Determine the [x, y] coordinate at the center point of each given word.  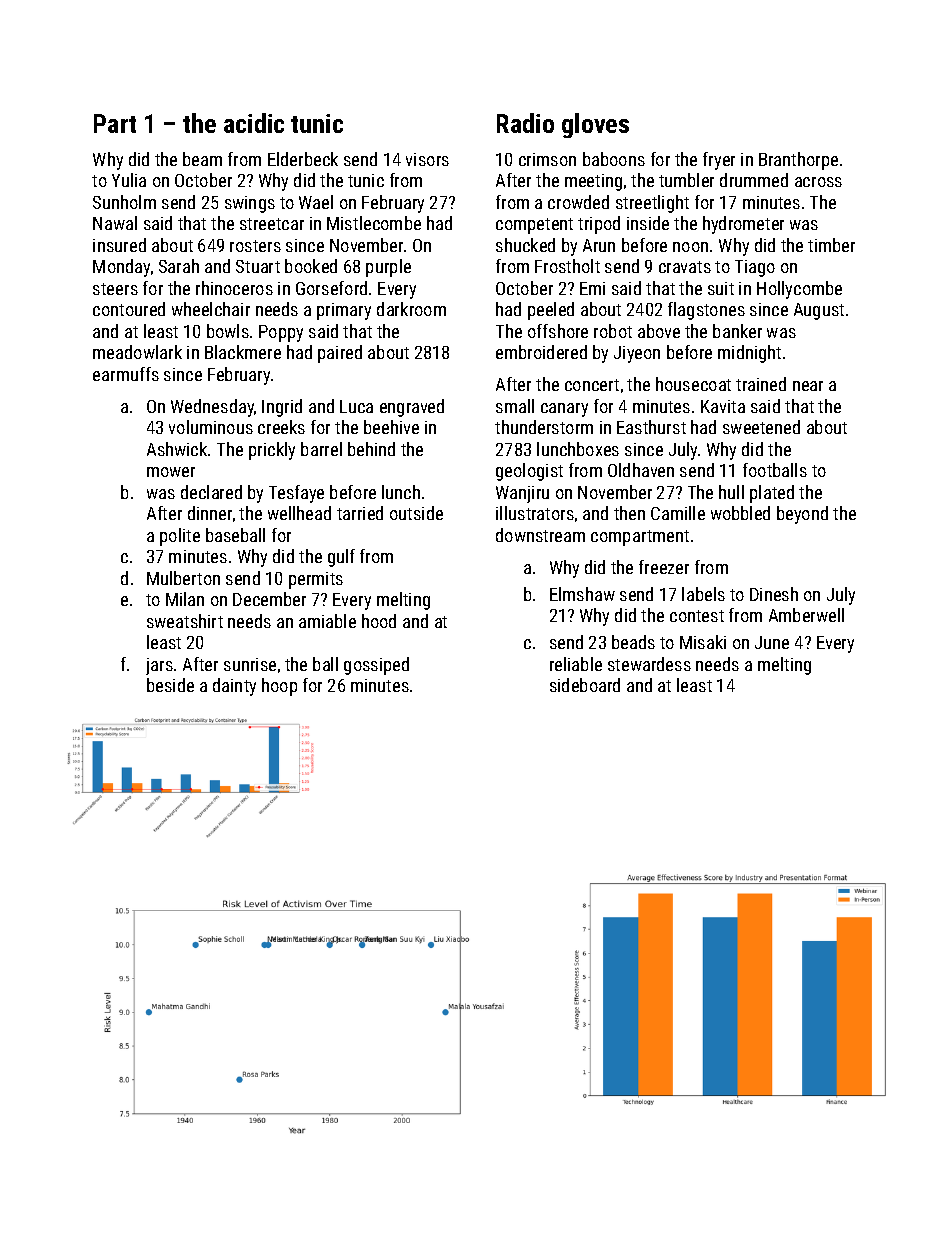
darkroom [411, 309]
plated [772, 494]
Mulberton [183, 578]
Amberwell [806, 615]
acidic [254, 123]
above [659, 331]
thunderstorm [544, 427]
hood [379, 621]
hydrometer [743, 225]
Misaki [703, 642]
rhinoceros [234, 288]
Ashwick [178, 449]
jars [159, 666]
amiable [327, 621]
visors [427, 159]
